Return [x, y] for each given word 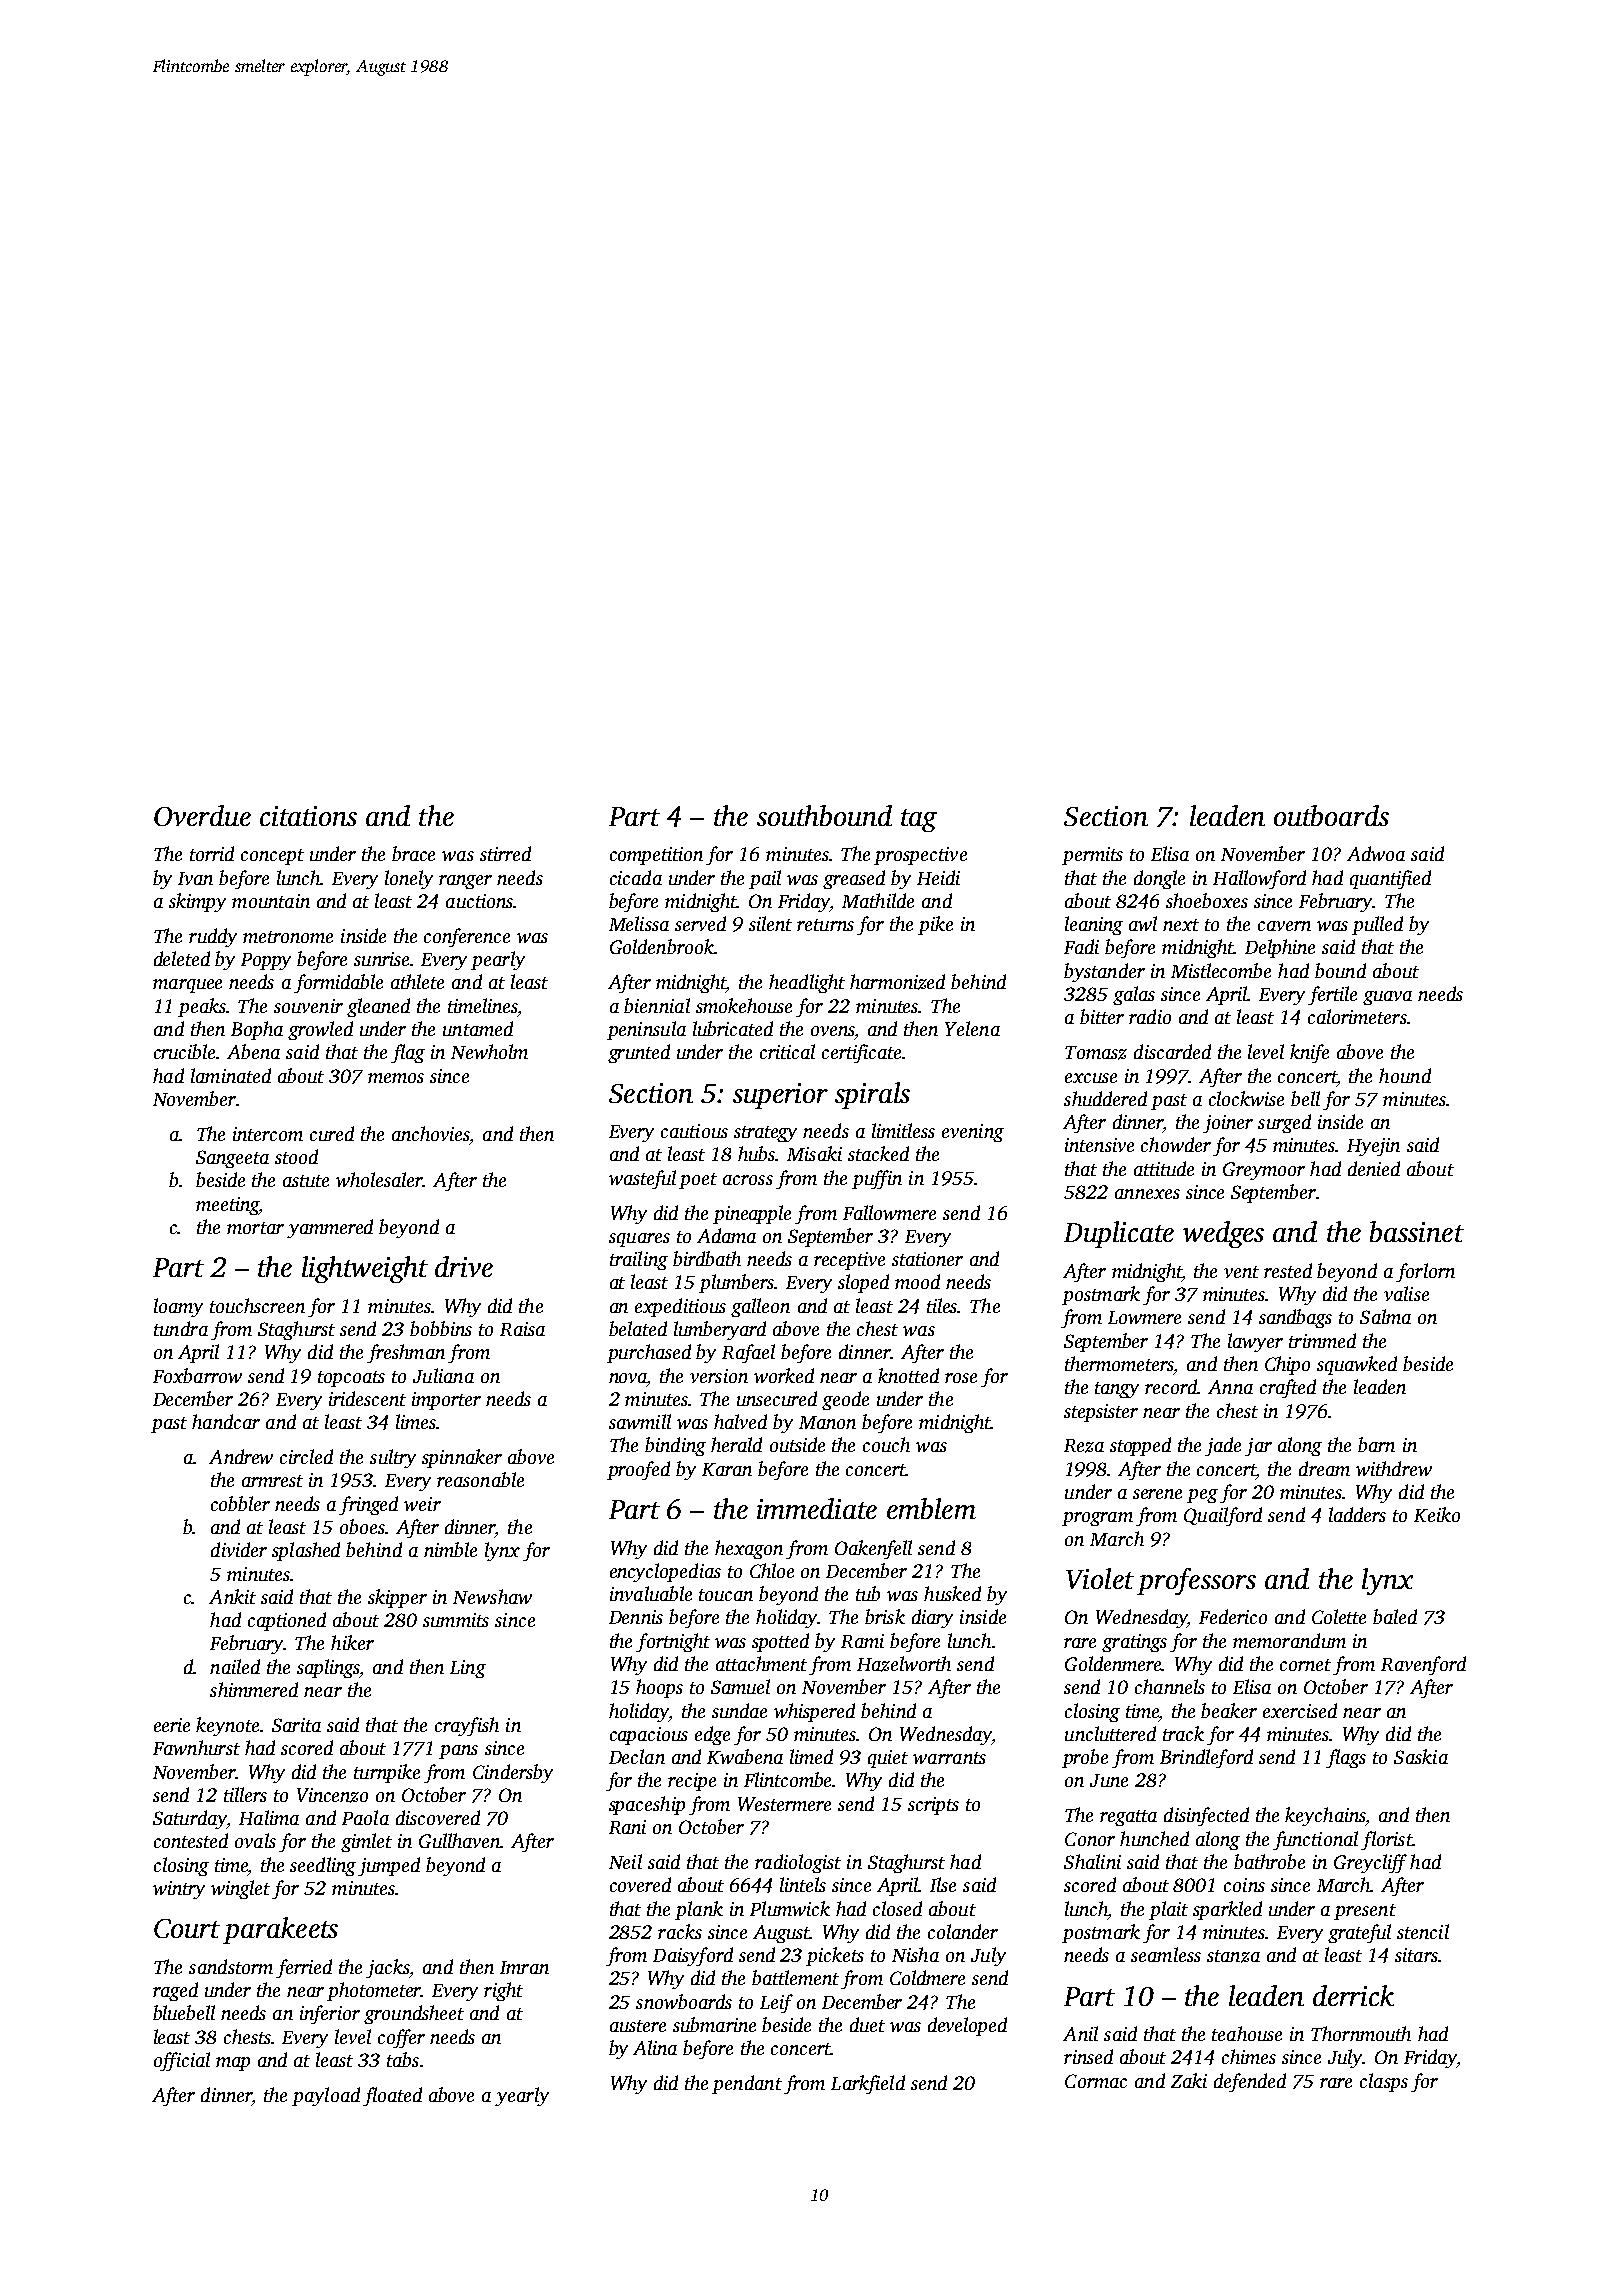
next [1181, 925]
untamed [478, 1028]
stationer [927, 1259]
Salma [1385, 1316]
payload [326, 2096]
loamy [178, 1307]
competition [656, 856]
